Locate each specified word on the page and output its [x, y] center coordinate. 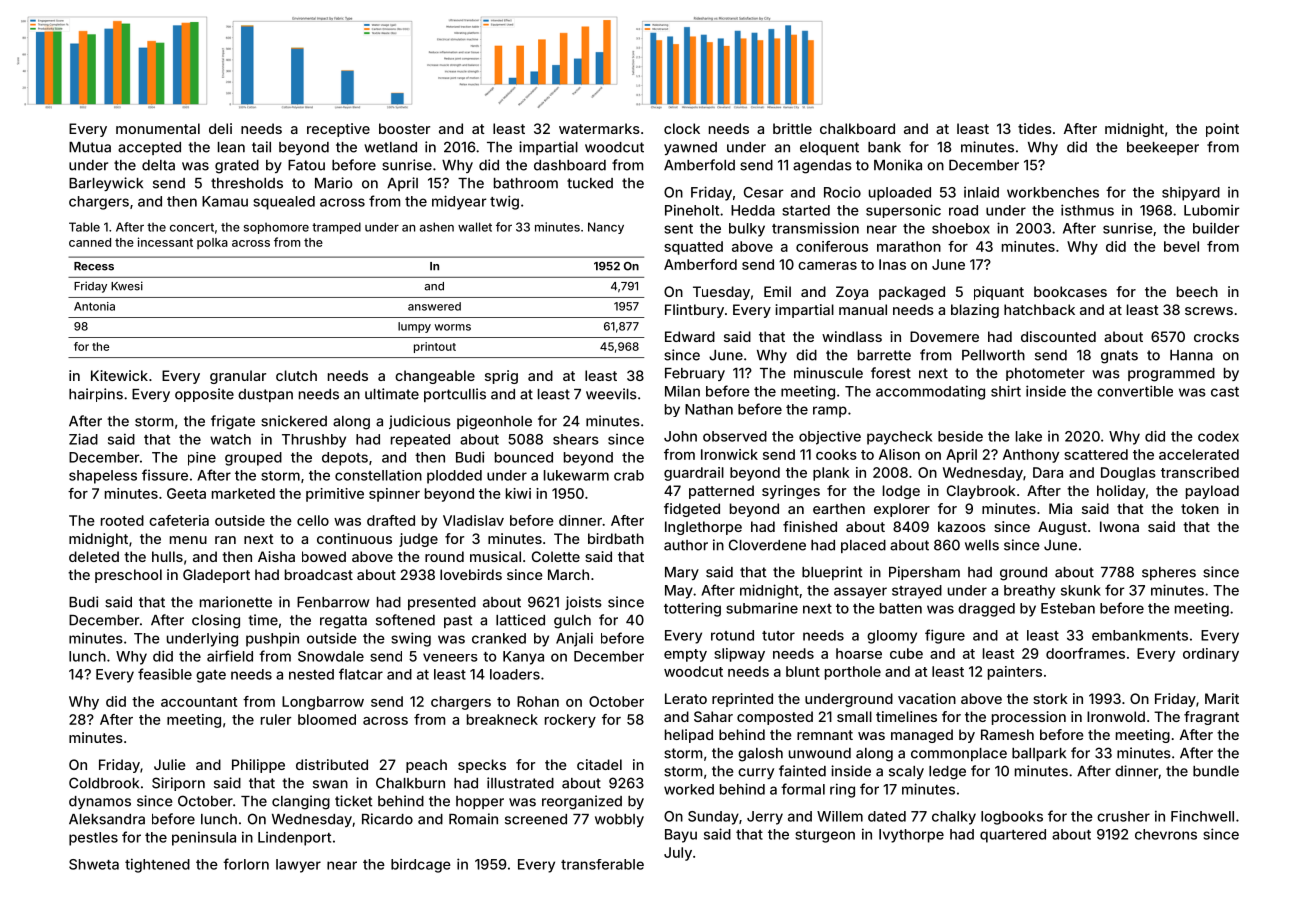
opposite [204, 395]
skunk [1081, 590]
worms [453, 327]
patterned [721, 492]
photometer [1045, 374]
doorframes [1085, 653]
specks [482, 766]
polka [212, 243]
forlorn [246, 864]
